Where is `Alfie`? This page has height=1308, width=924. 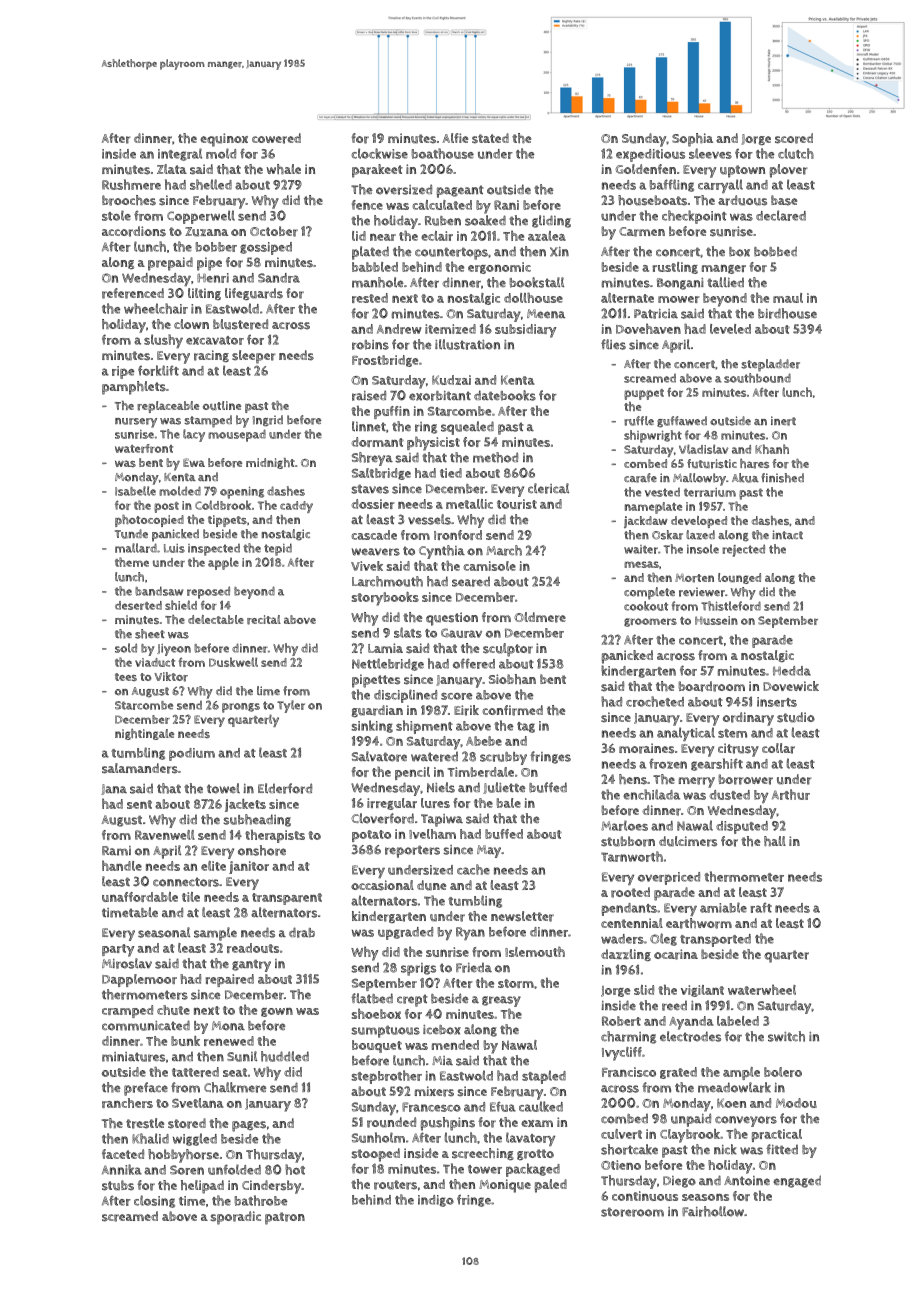
Alfie is located at coordinates (455, 138).
